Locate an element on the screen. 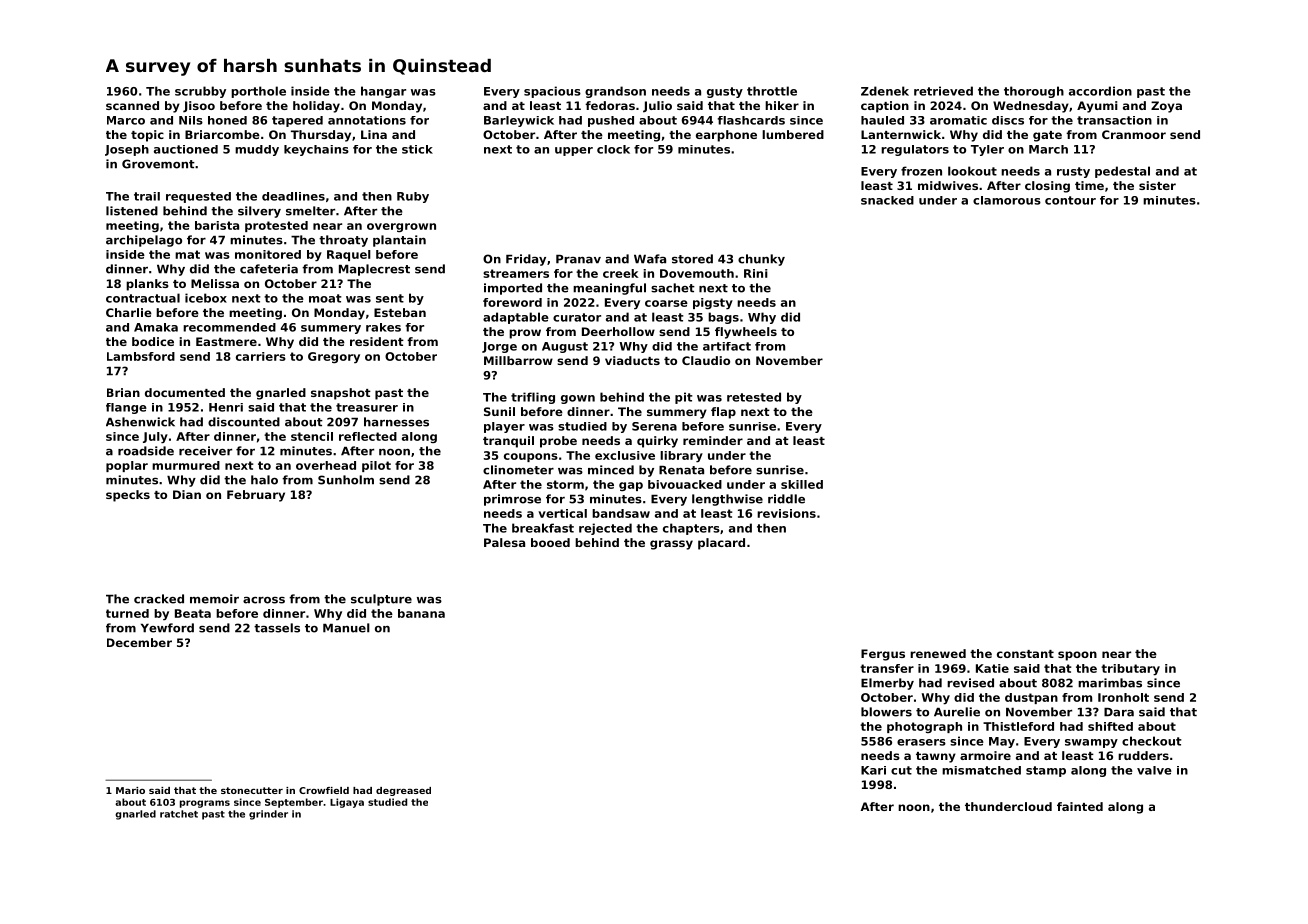  across is located at coordinates (264, 600).
